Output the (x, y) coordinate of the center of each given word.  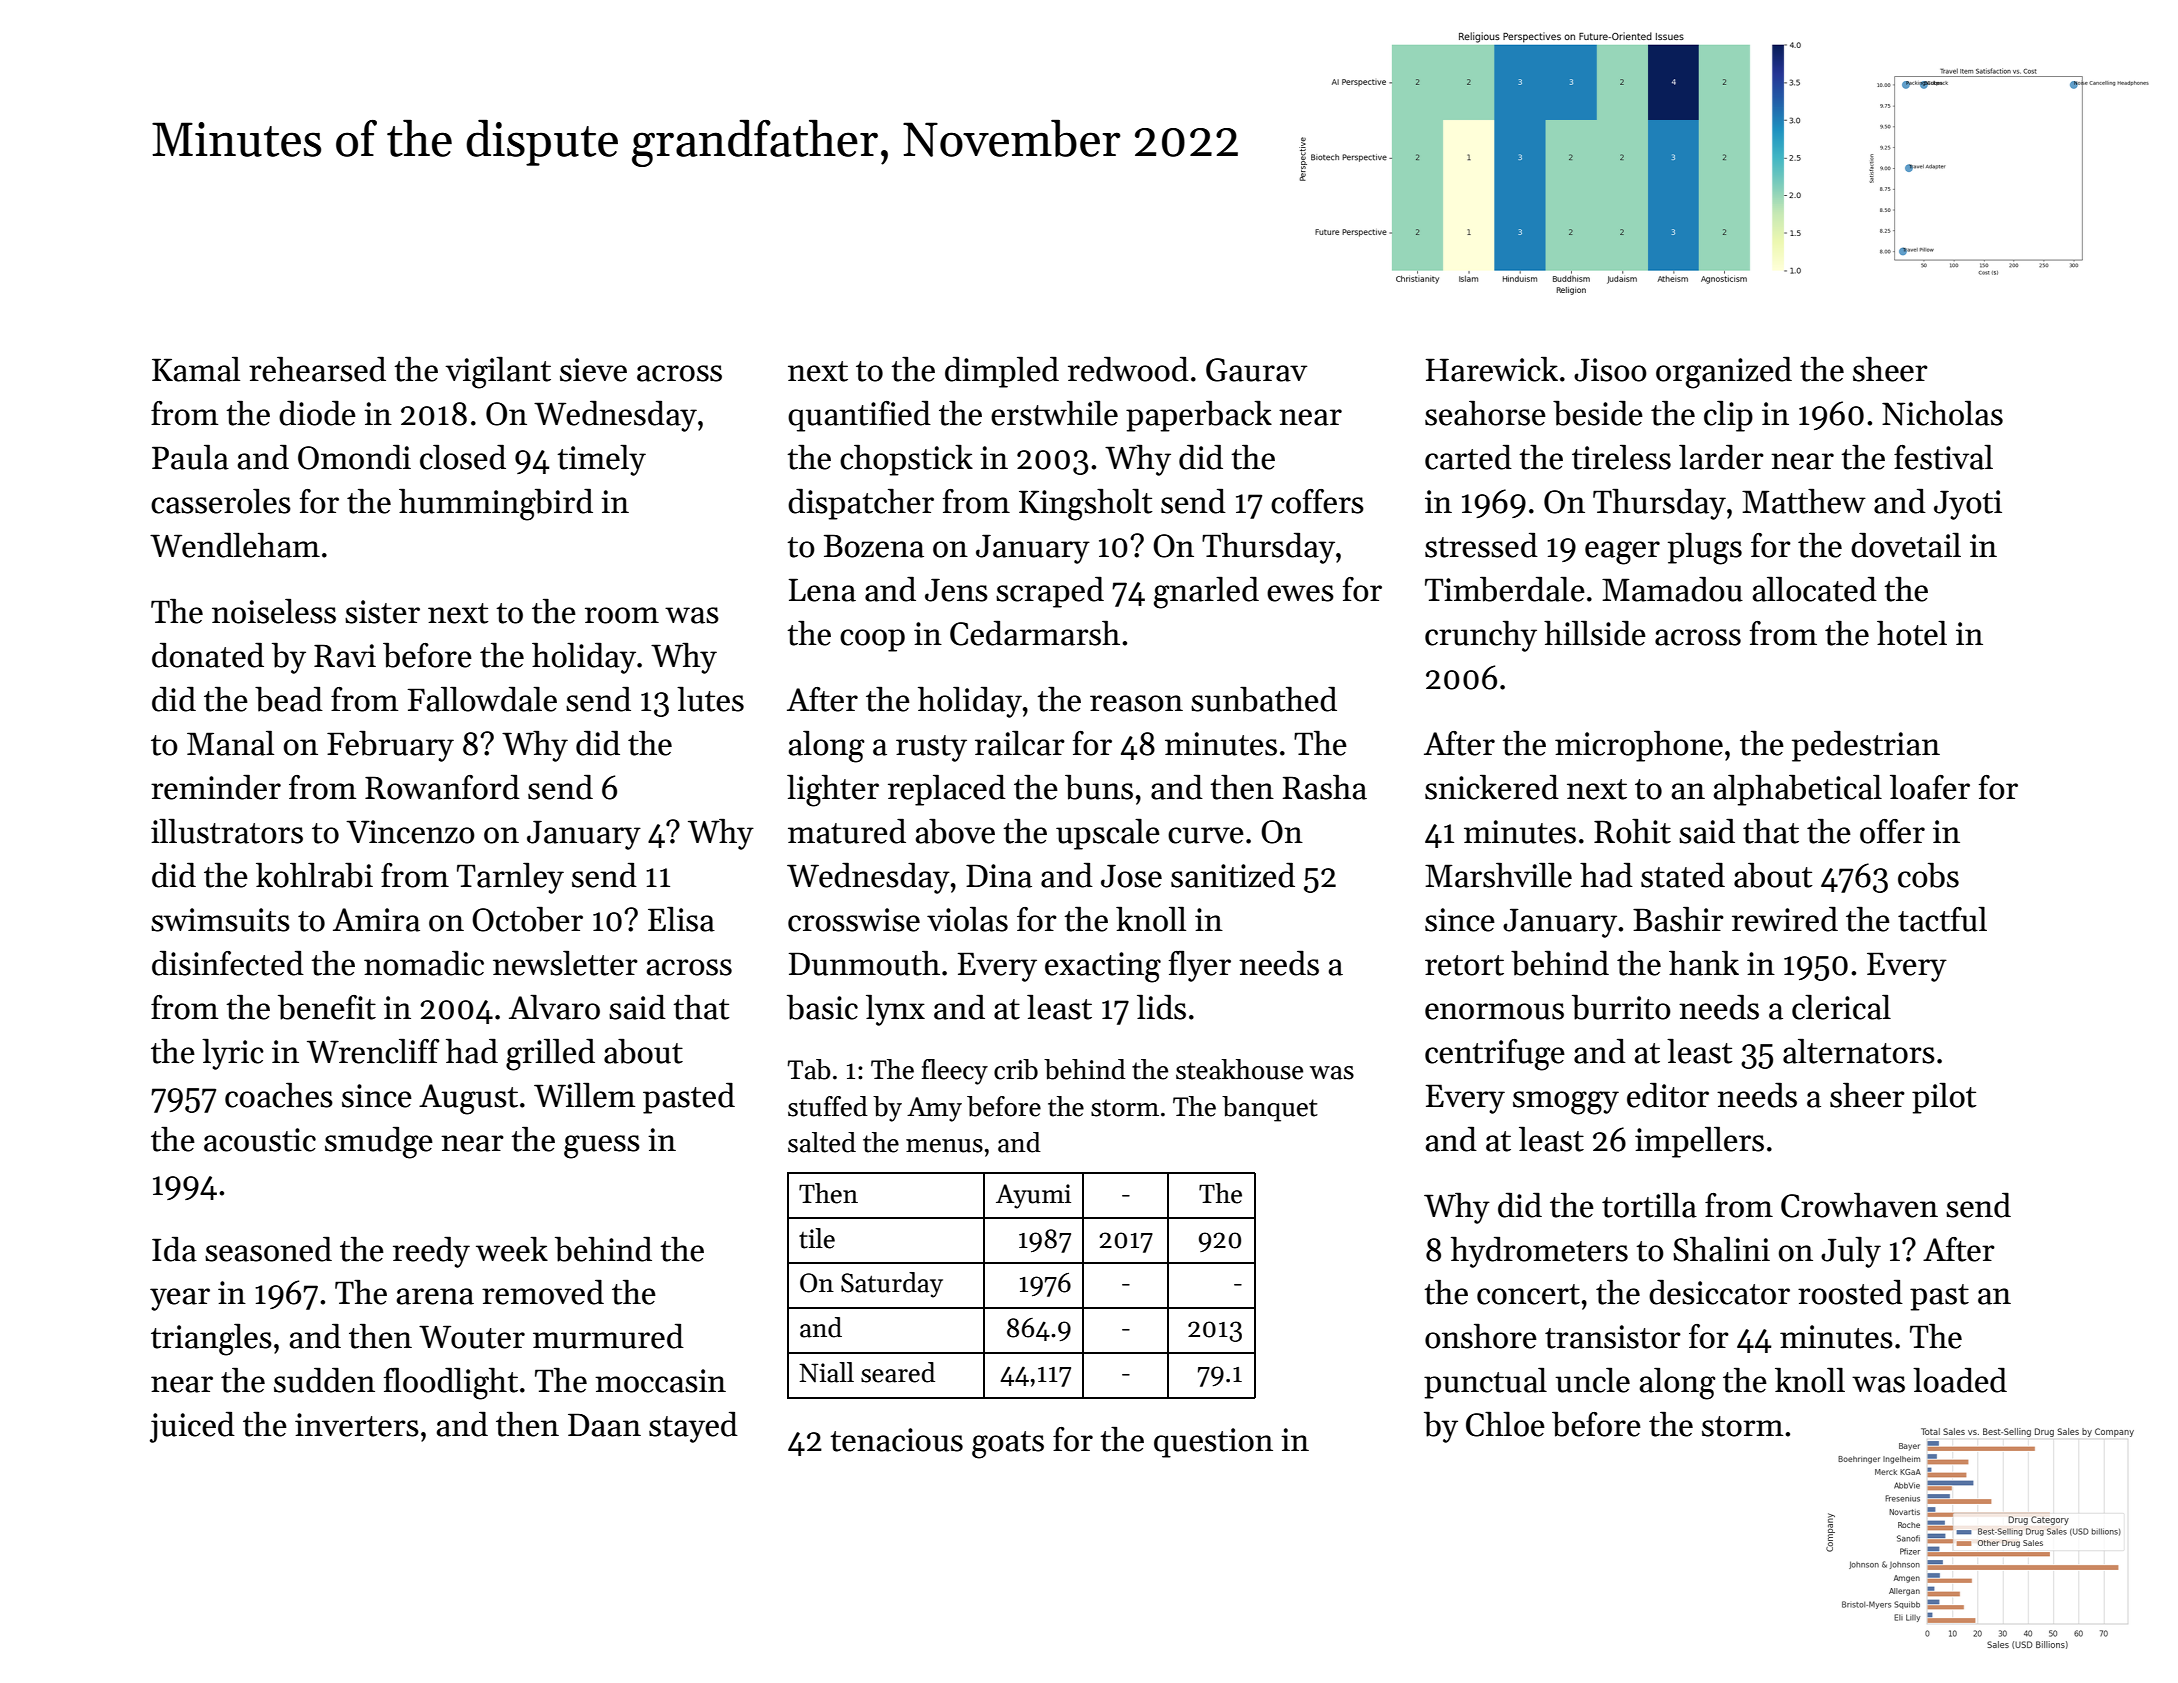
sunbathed (1264, 699)
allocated (1815, 589)
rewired (1785, 919)
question (1213, 1443)
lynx (895, 1010)
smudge (379, 1142)
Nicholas (1942, 413)
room (622, 615)
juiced (192, 1427)
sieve (593, 370)
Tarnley (510, 878)
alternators (1859, 1051)
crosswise (854, 920)
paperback (1199, 416)
